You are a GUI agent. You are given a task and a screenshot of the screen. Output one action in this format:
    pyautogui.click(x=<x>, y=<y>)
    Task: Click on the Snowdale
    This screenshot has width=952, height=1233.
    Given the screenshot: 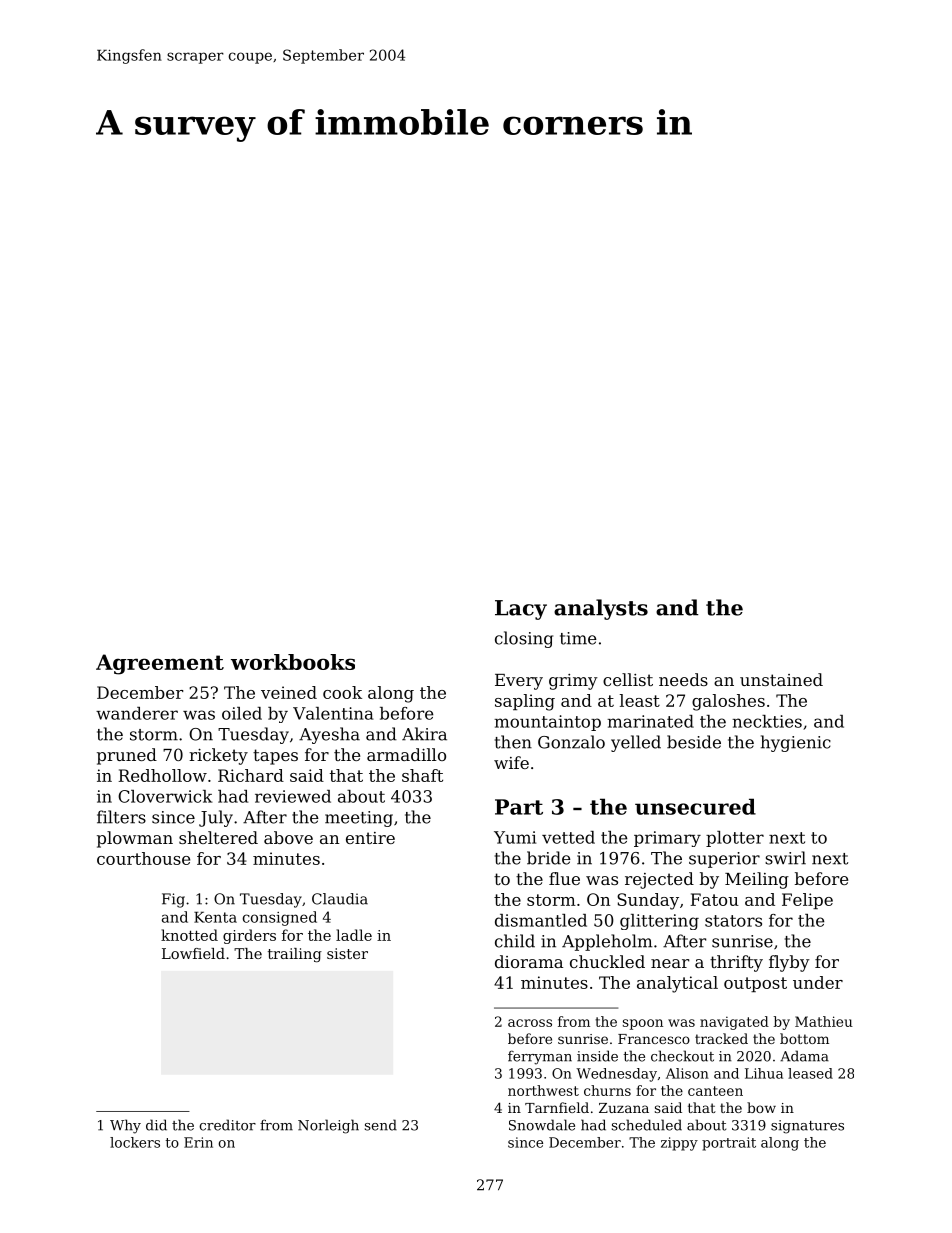 What is the action you would take?
    pyautogui.click(x=542, y=1125)
